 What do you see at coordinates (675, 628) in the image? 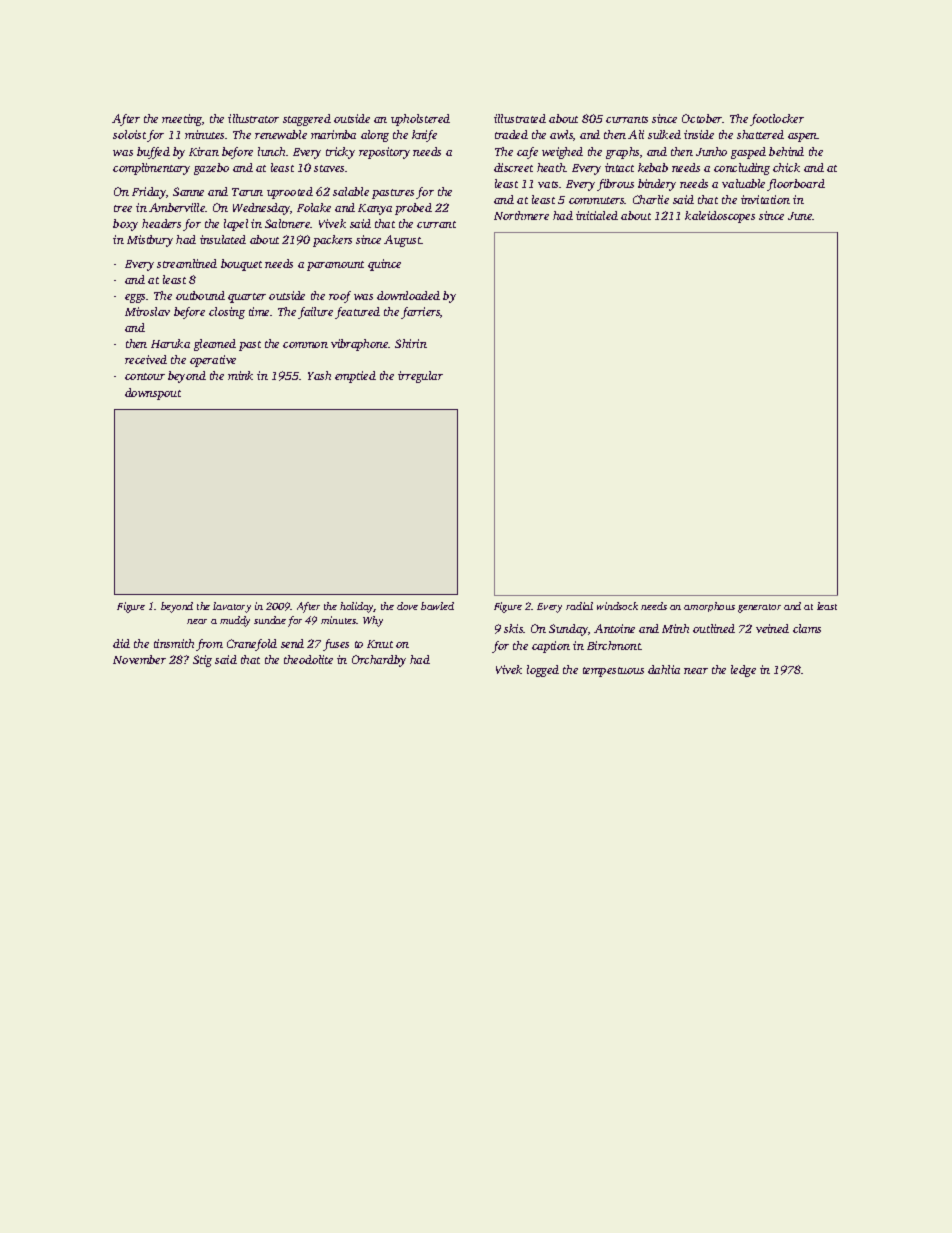
I see `Minh` at bounding box center [675, 628].
